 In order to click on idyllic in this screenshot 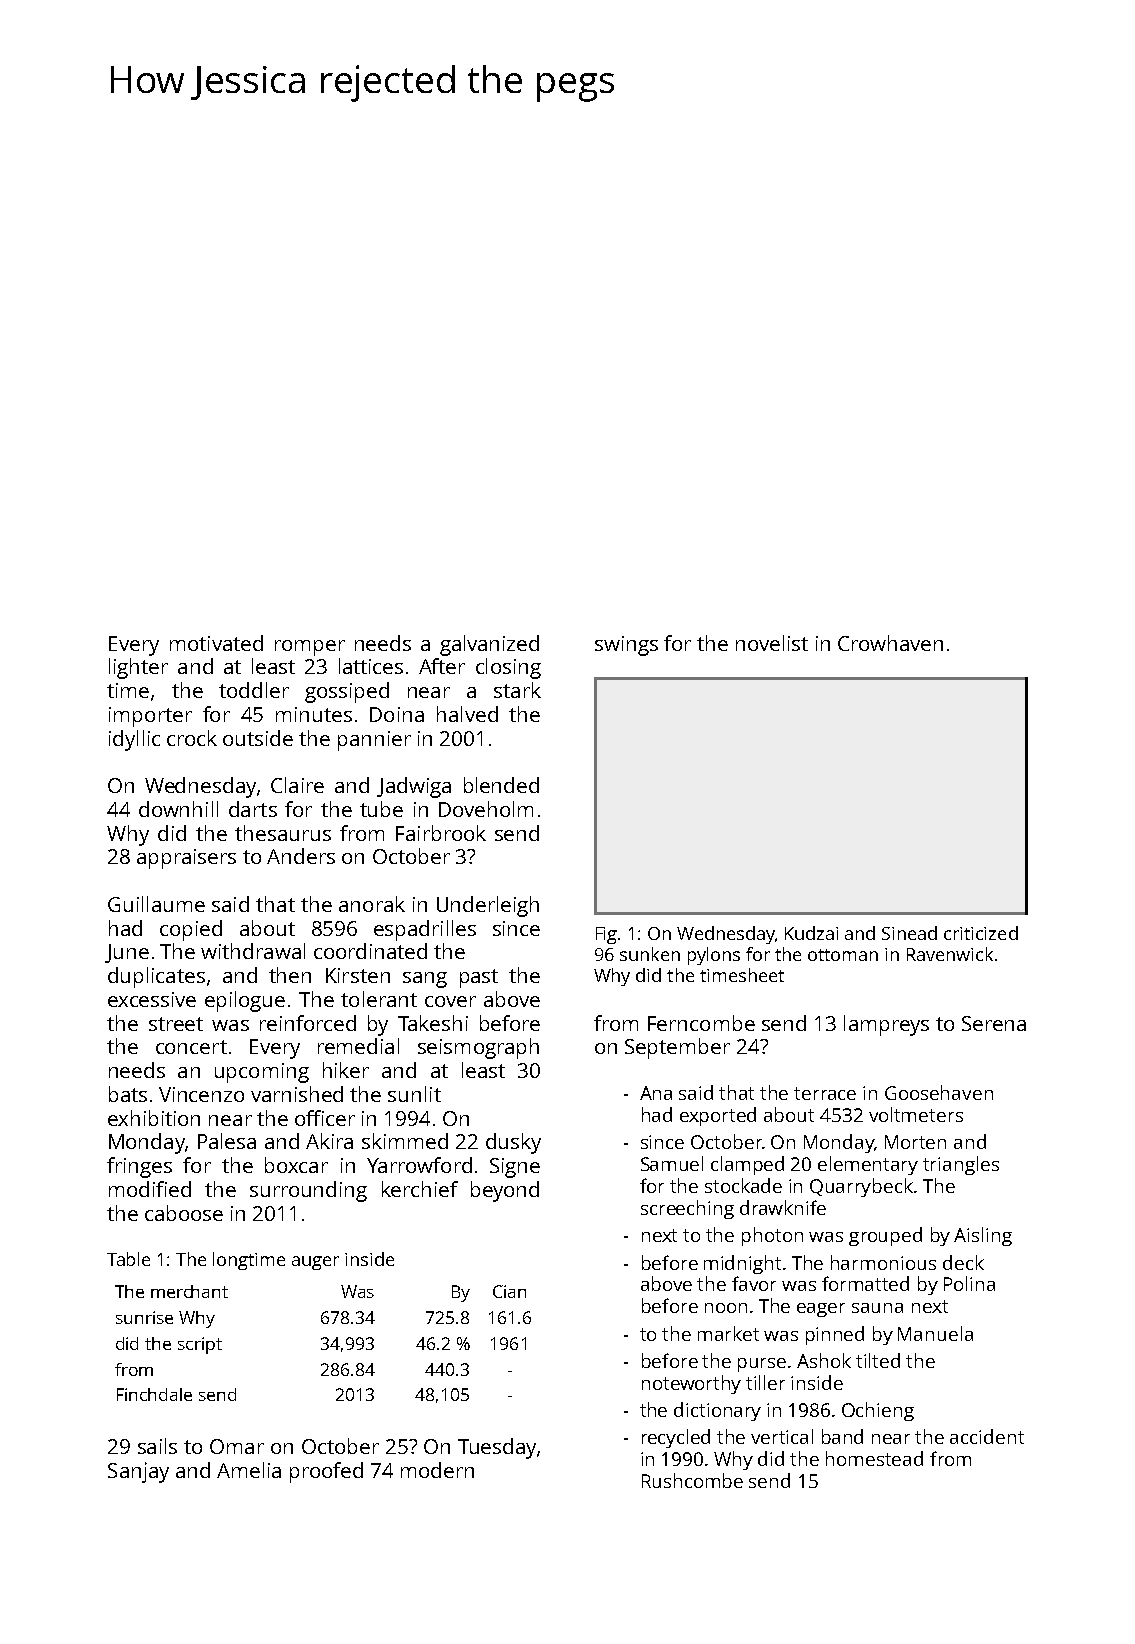, I will do `click(134, 740)`.
